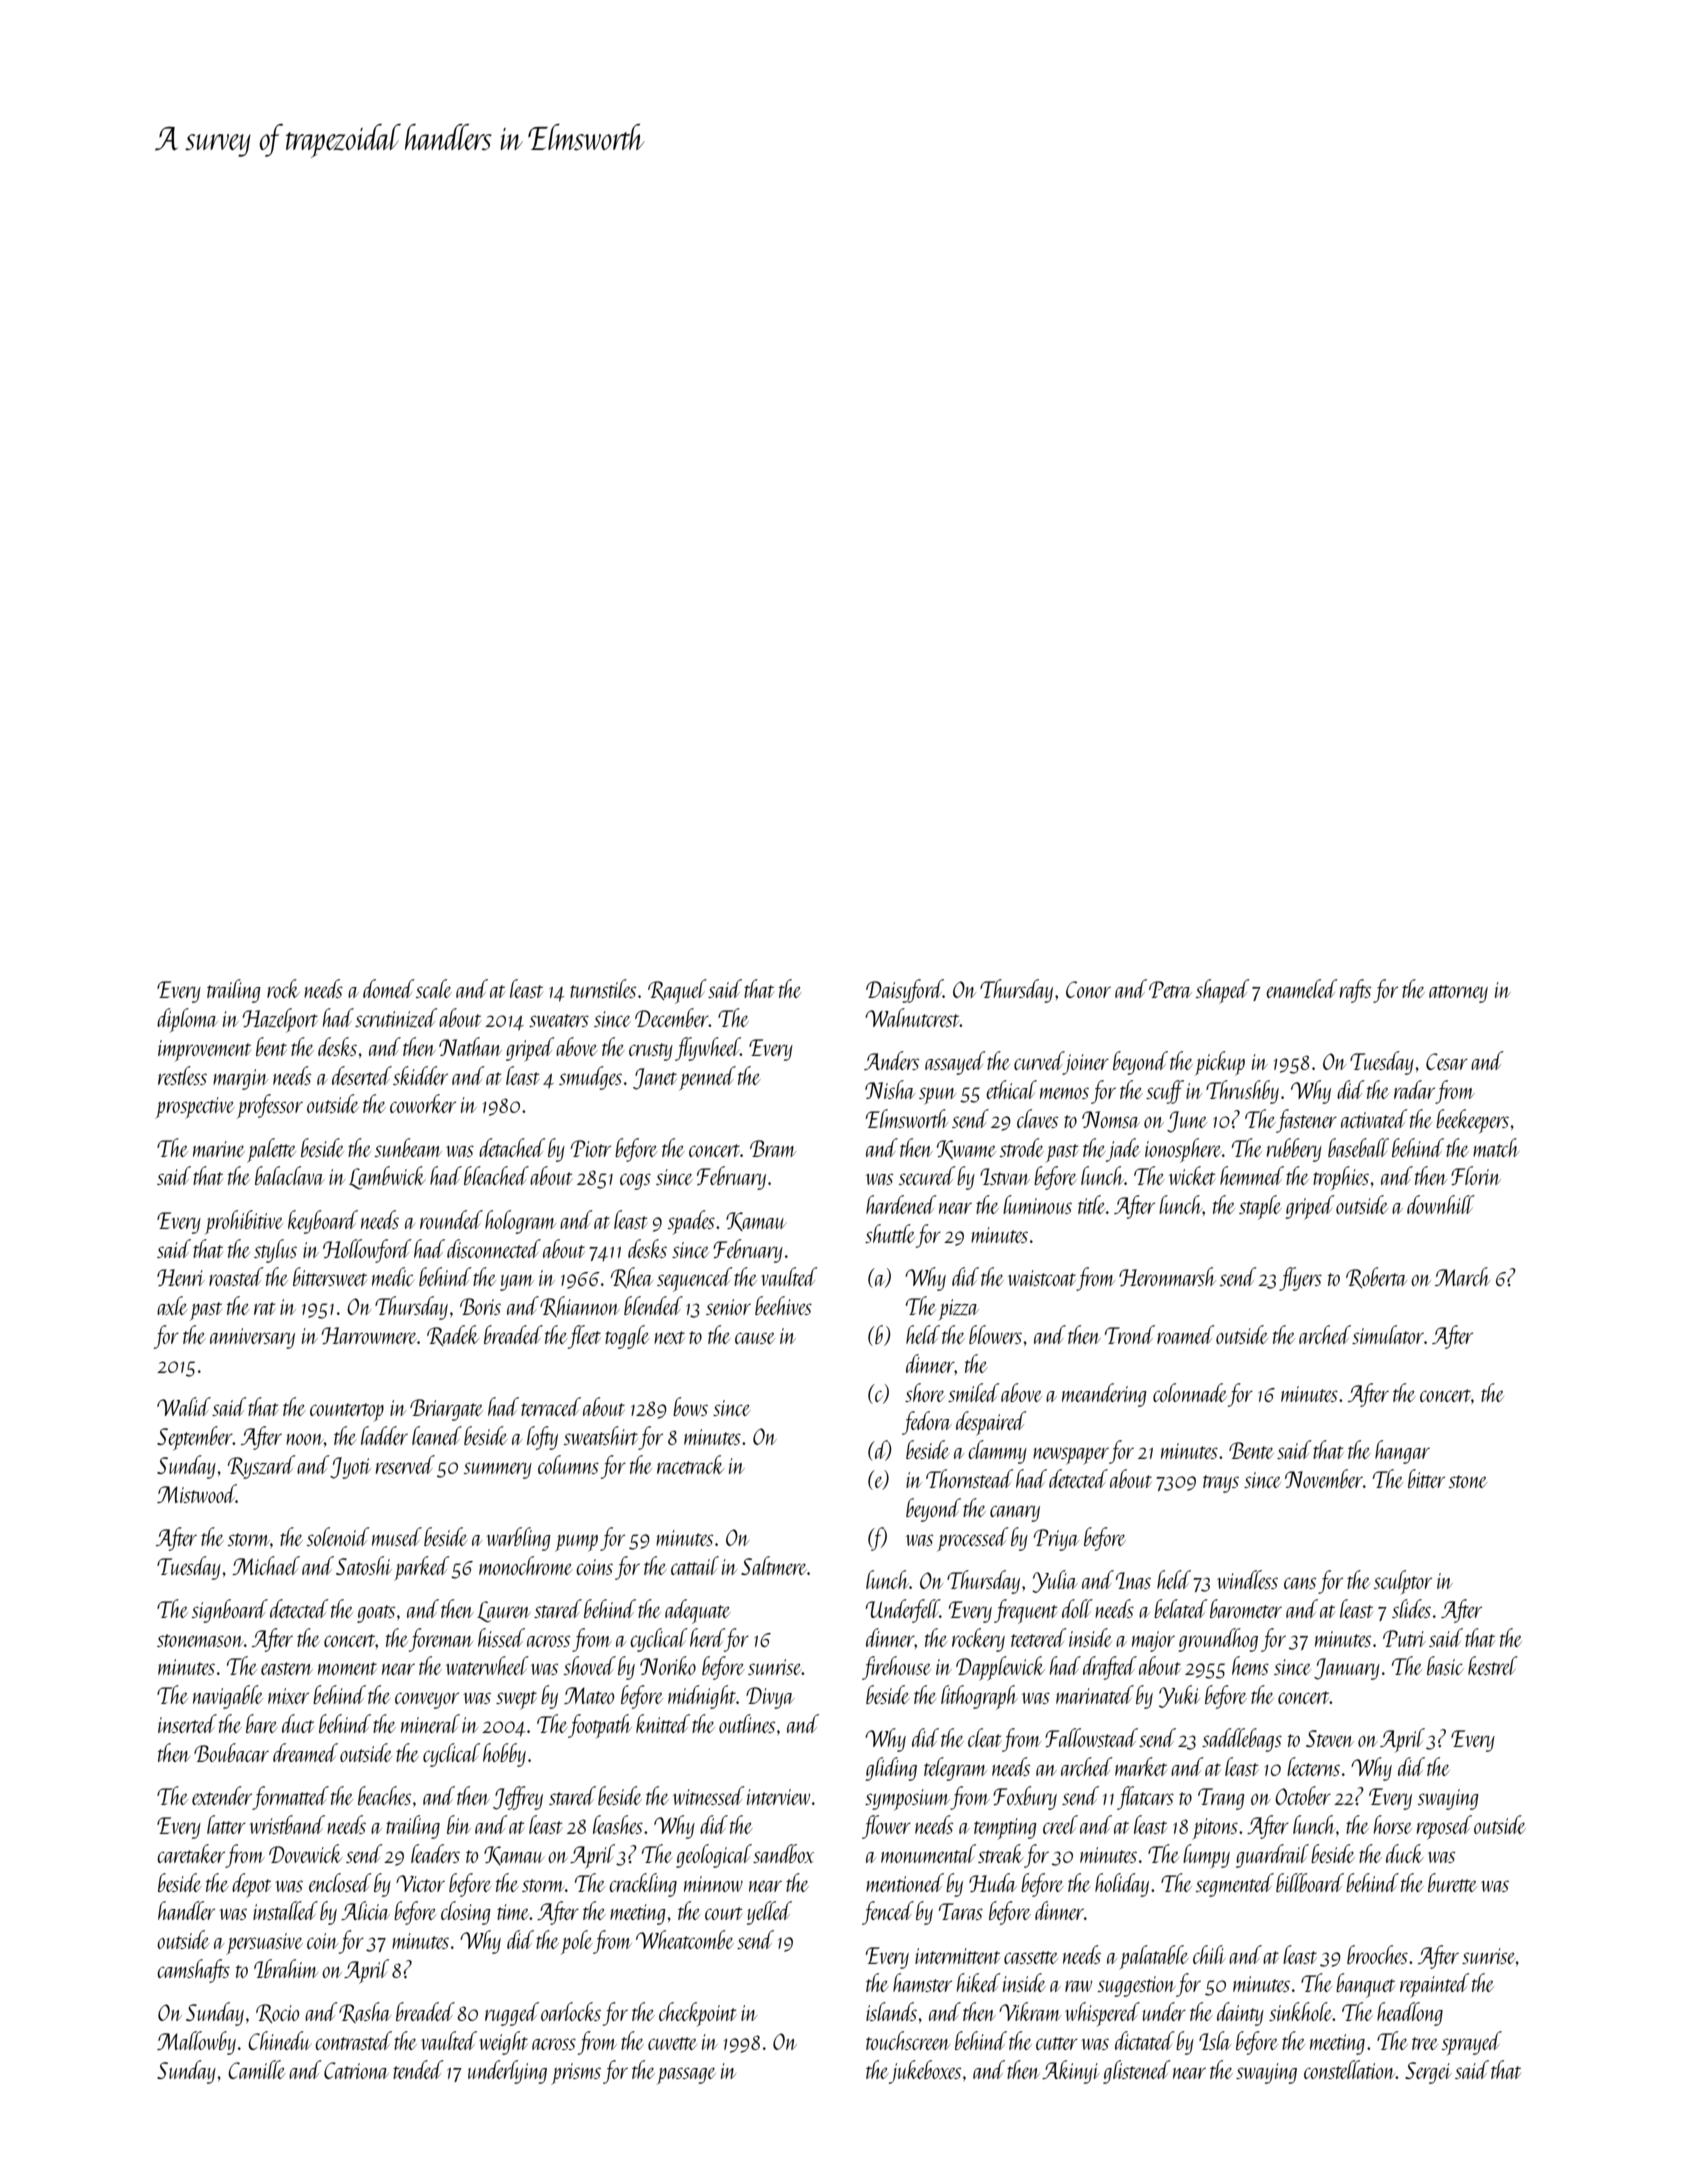 This image has width=1683, height=2178. What do you see at coordinates (1493, 1665) in the image?
I see `kestrel` at bounding box center [1493, 1665].
